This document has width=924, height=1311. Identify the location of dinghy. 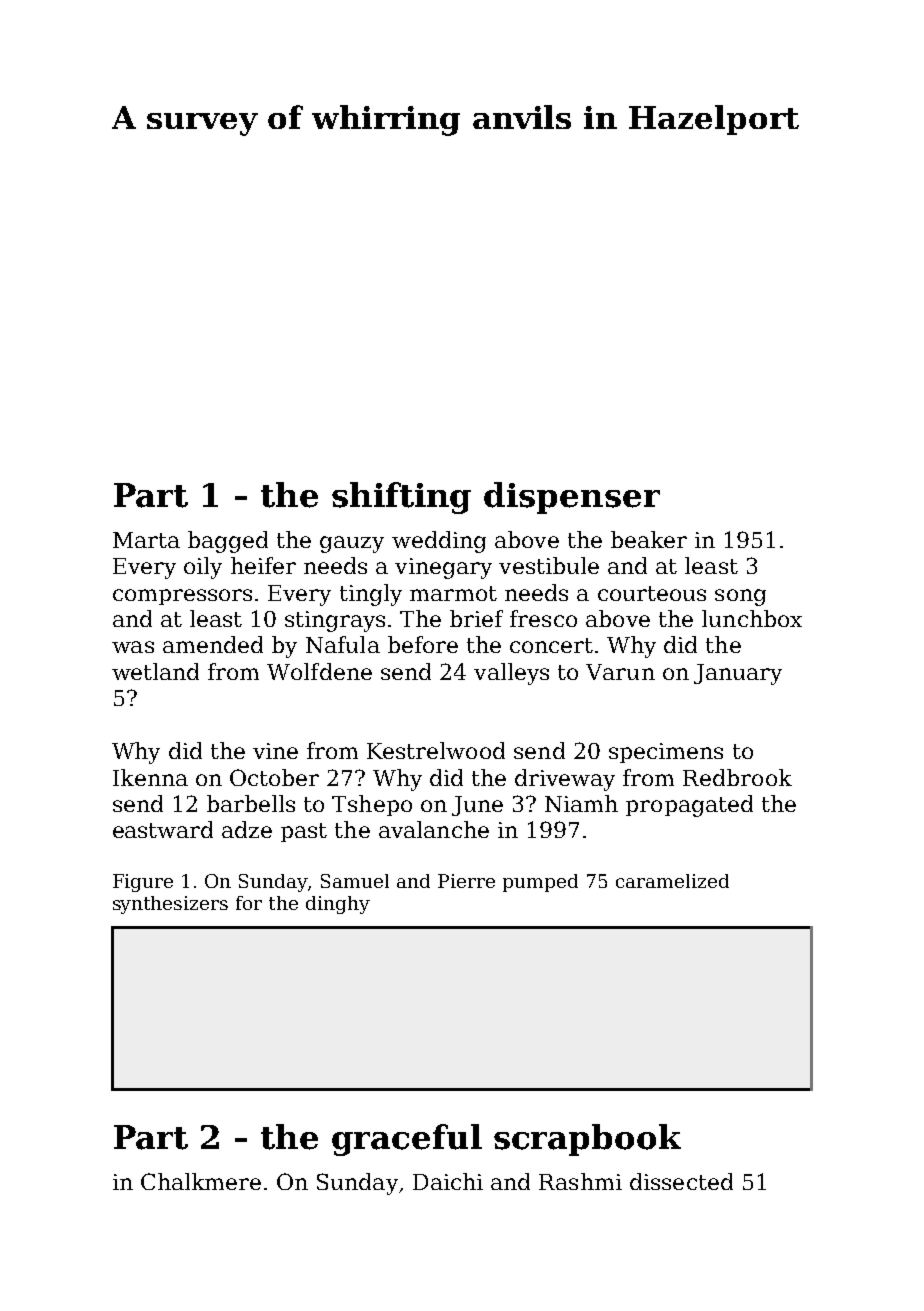
(338, 905).
